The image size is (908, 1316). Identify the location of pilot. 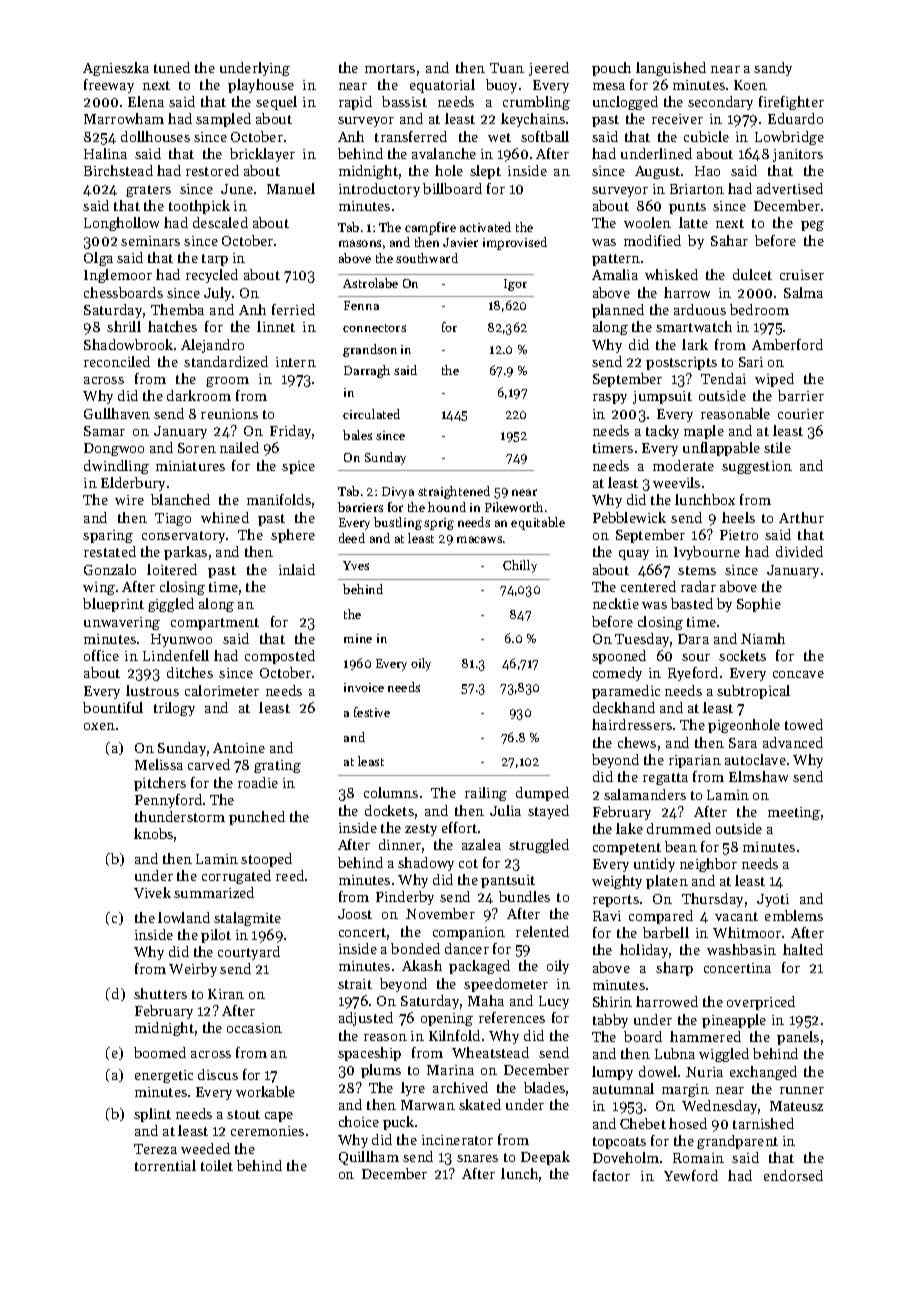
(216, 936).
